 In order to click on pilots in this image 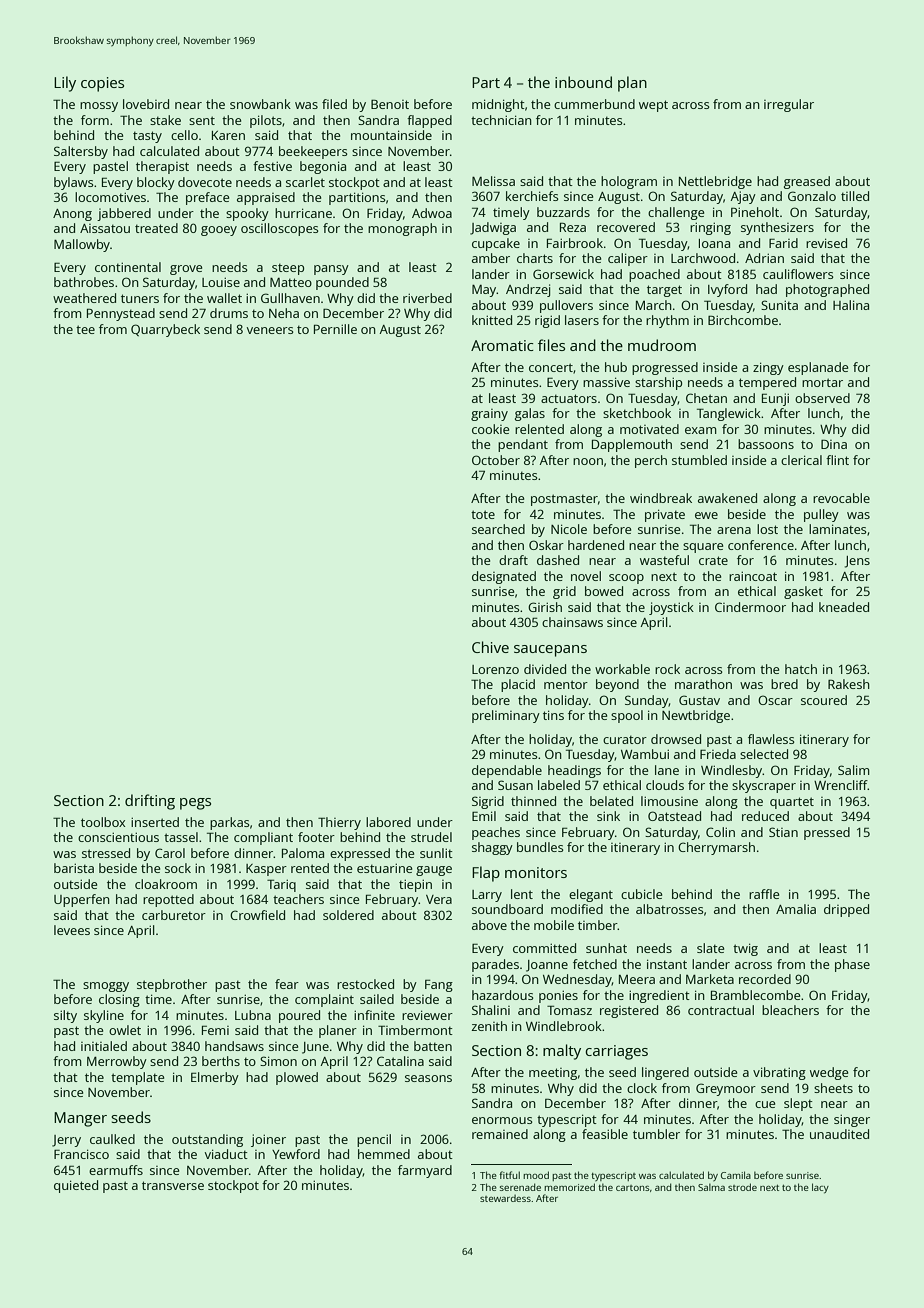, I will do `click(266, 121)`.
